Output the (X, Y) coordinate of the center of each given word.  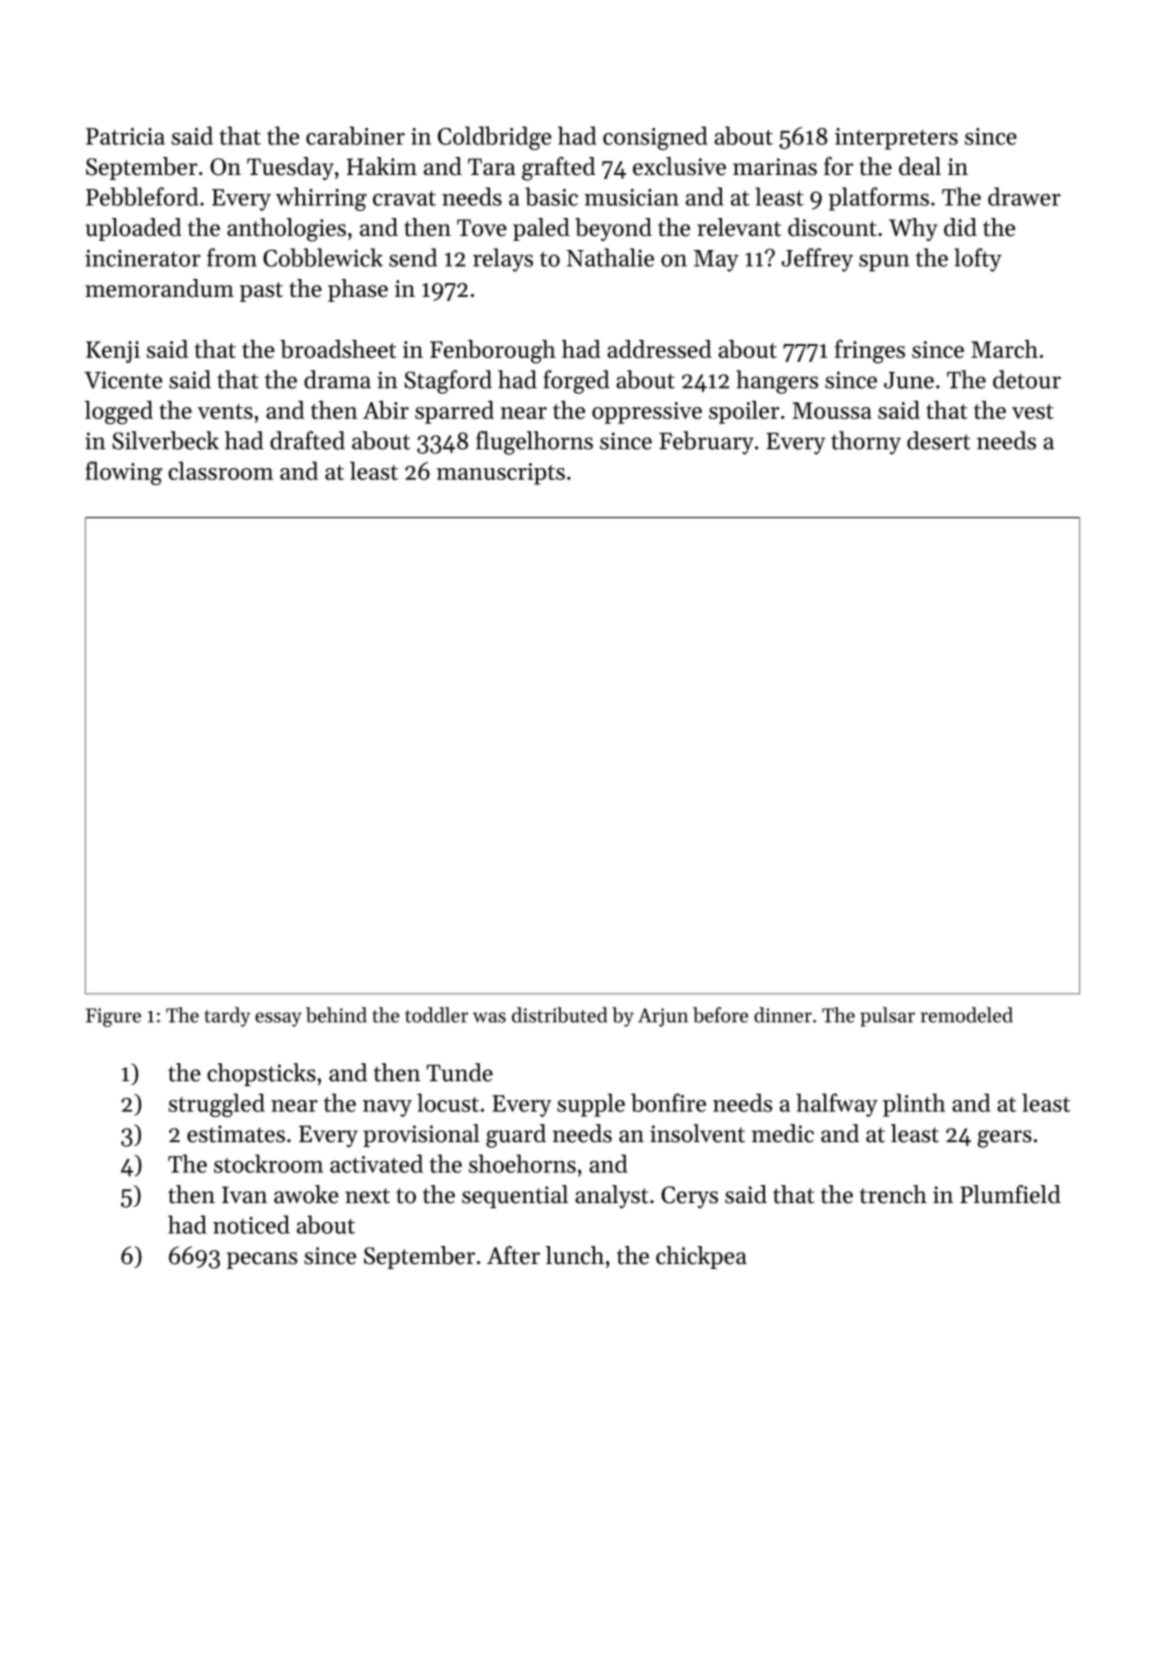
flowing (124, 473)
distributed (559, 1015)
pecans (262, 1260)
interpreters (896, 139)
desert (938, 440)
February (706, 443)
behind (336, 1015)
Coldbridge (494, 138)
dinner (783, 1015)
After (513, 1255)
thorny (866, 443)
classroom (220, 470)
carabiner (355, 135)
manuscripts (501, 474)
